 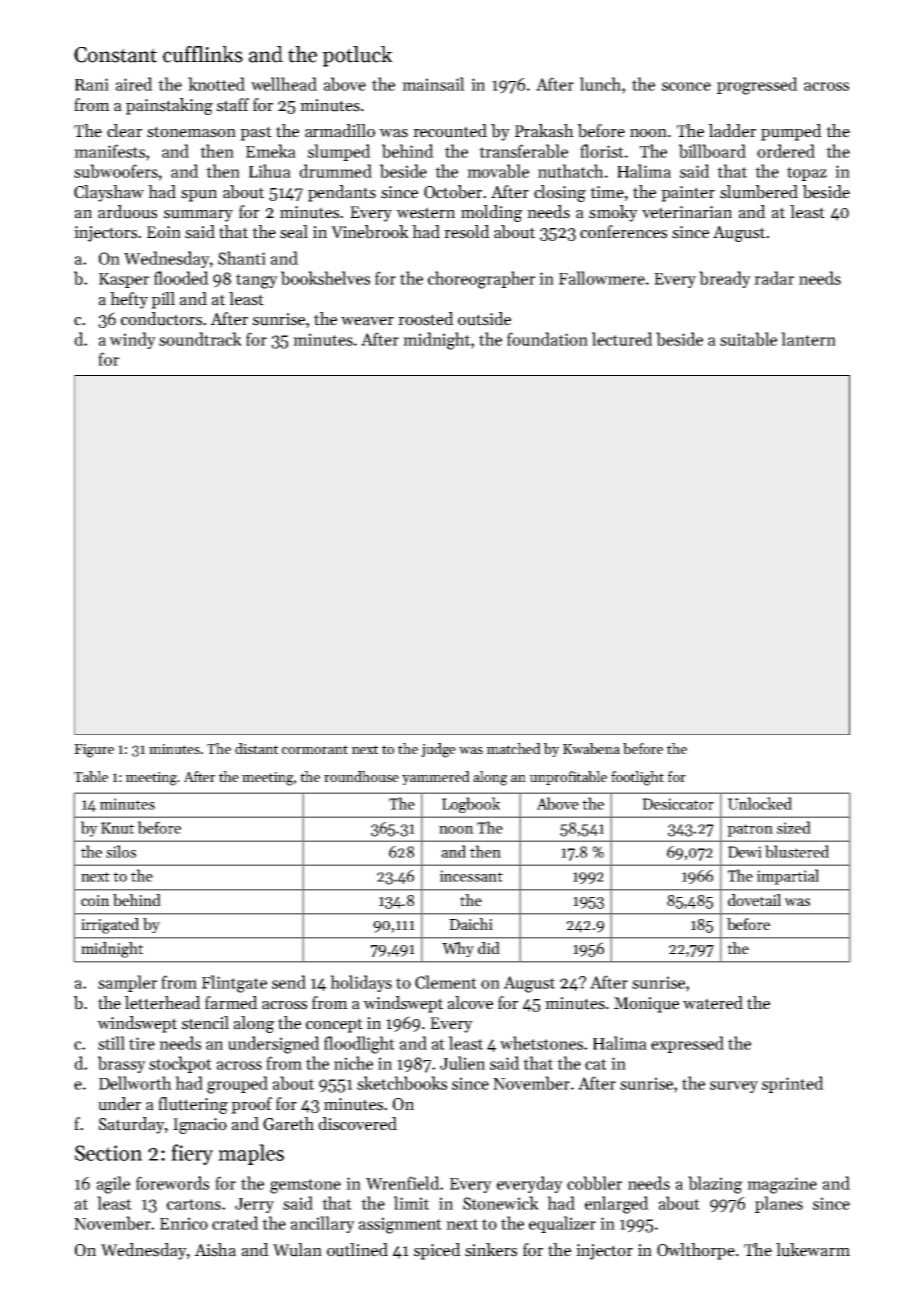 I want to click on billboard, so click(x=712, y=151).
